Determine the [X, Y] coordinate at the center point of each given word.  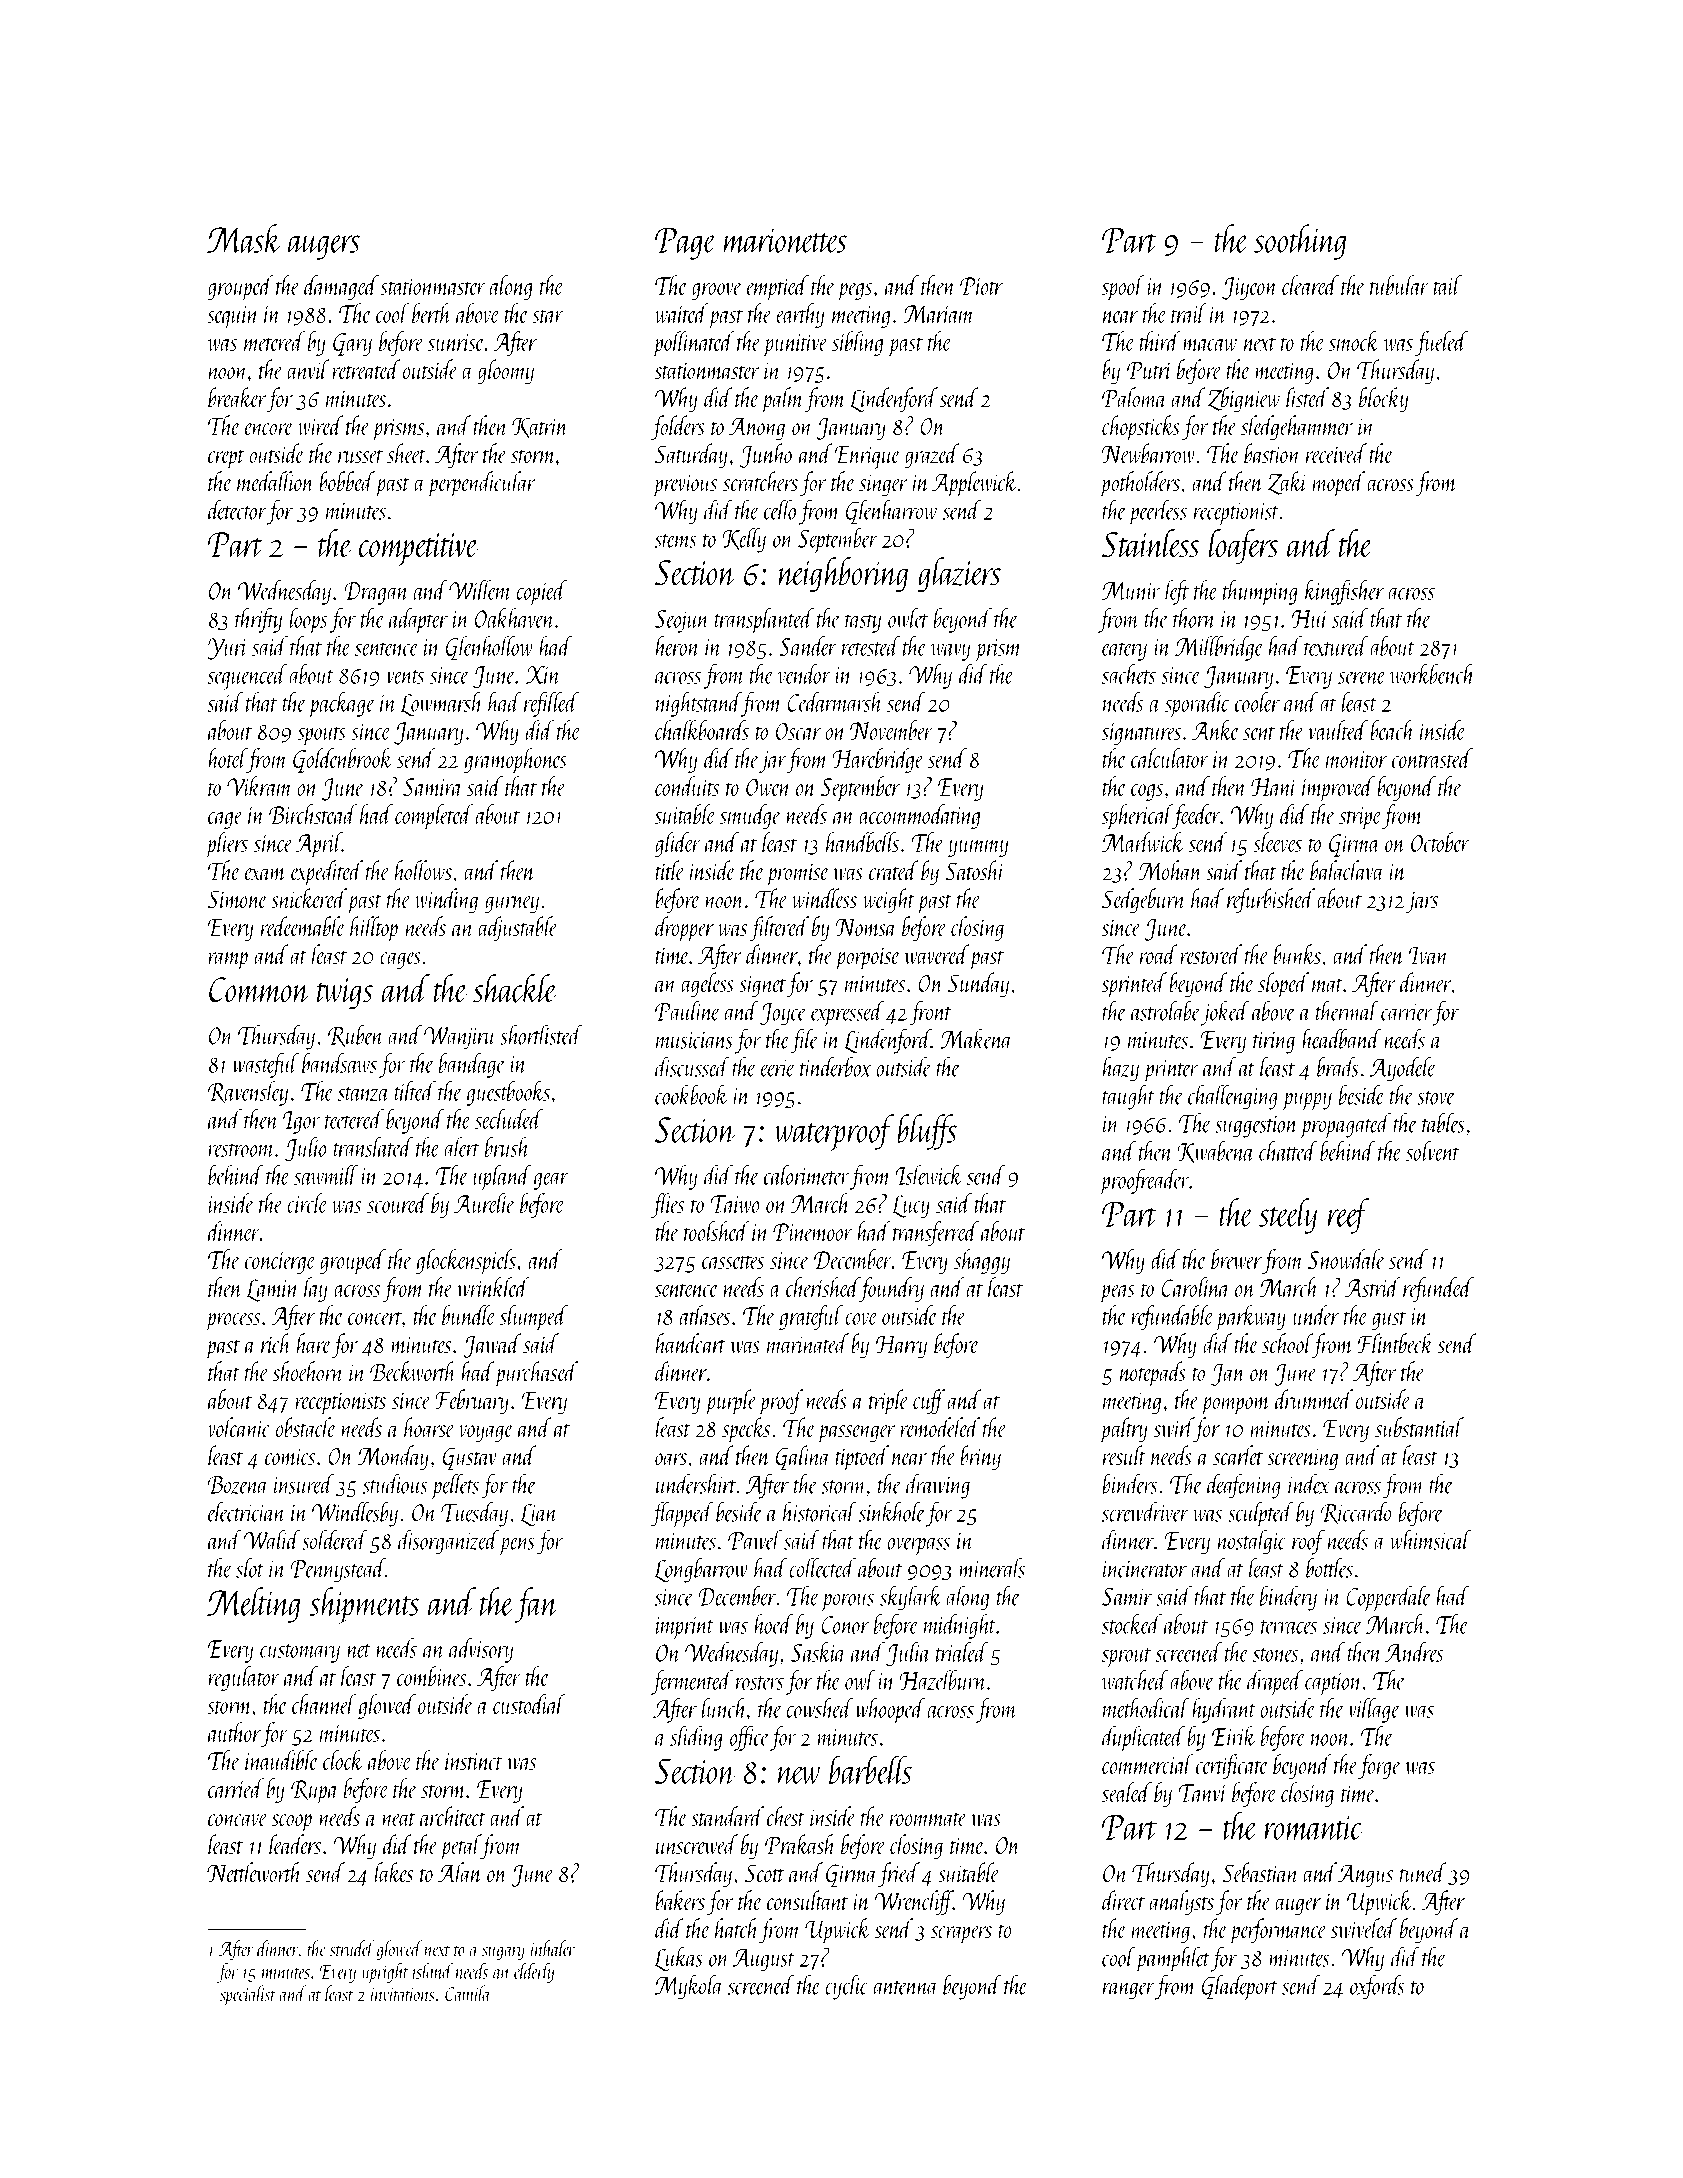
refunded [1438, 1289]
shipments [364, 1605]
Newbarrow [1148, 453]
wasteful [265, 1065]
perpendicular [482, 484]
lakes [393, 1872]
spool [1123, 288]
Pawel [755, 1540]
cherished [823, 1287]
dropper [684, 929]
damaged [341, 287]
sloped [1283, 985]
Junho [766, 455]
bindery [1288, 1598]
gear [551, 1181]
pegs [854, 292]
